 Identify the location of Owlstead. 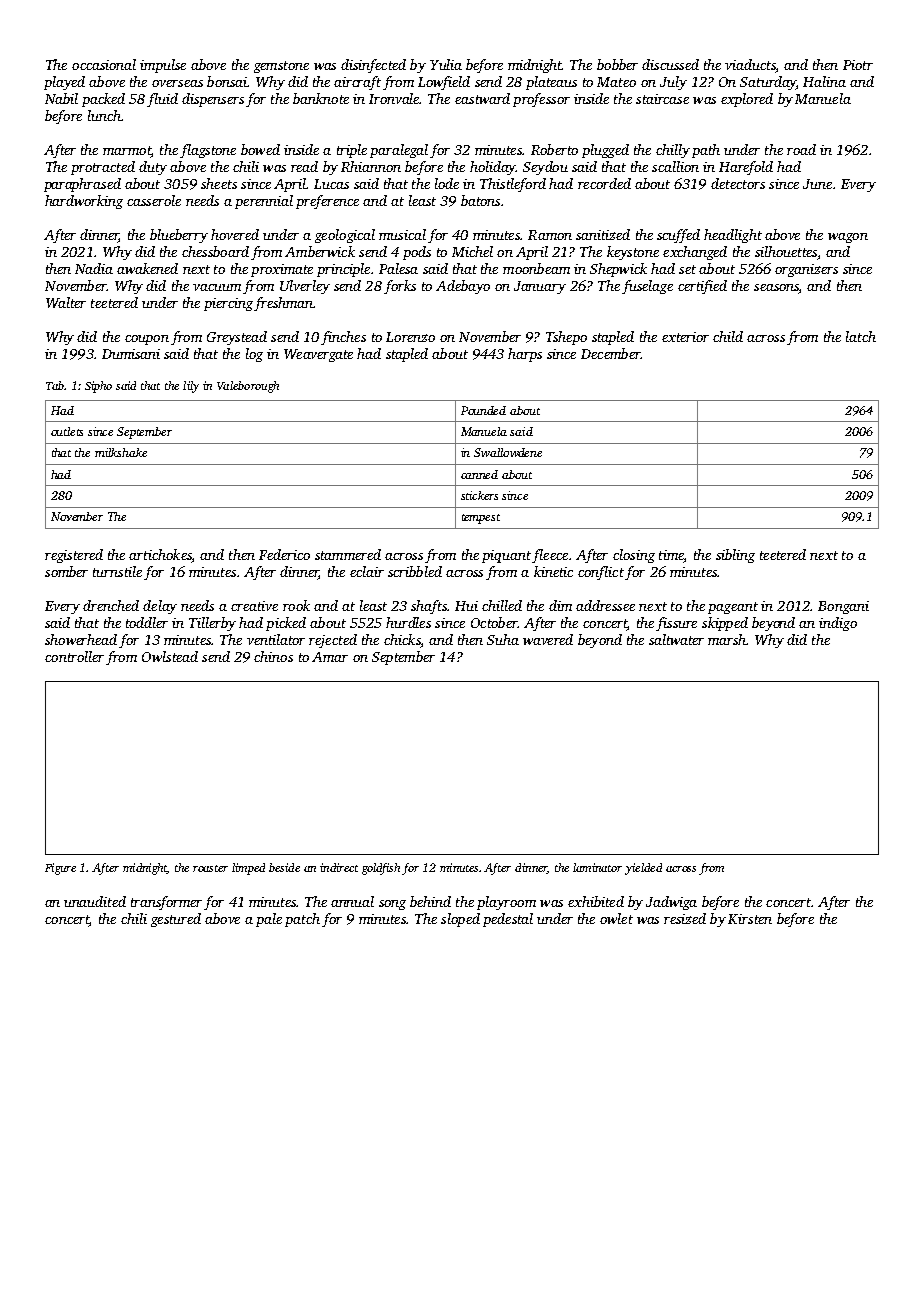
(170, 656).
